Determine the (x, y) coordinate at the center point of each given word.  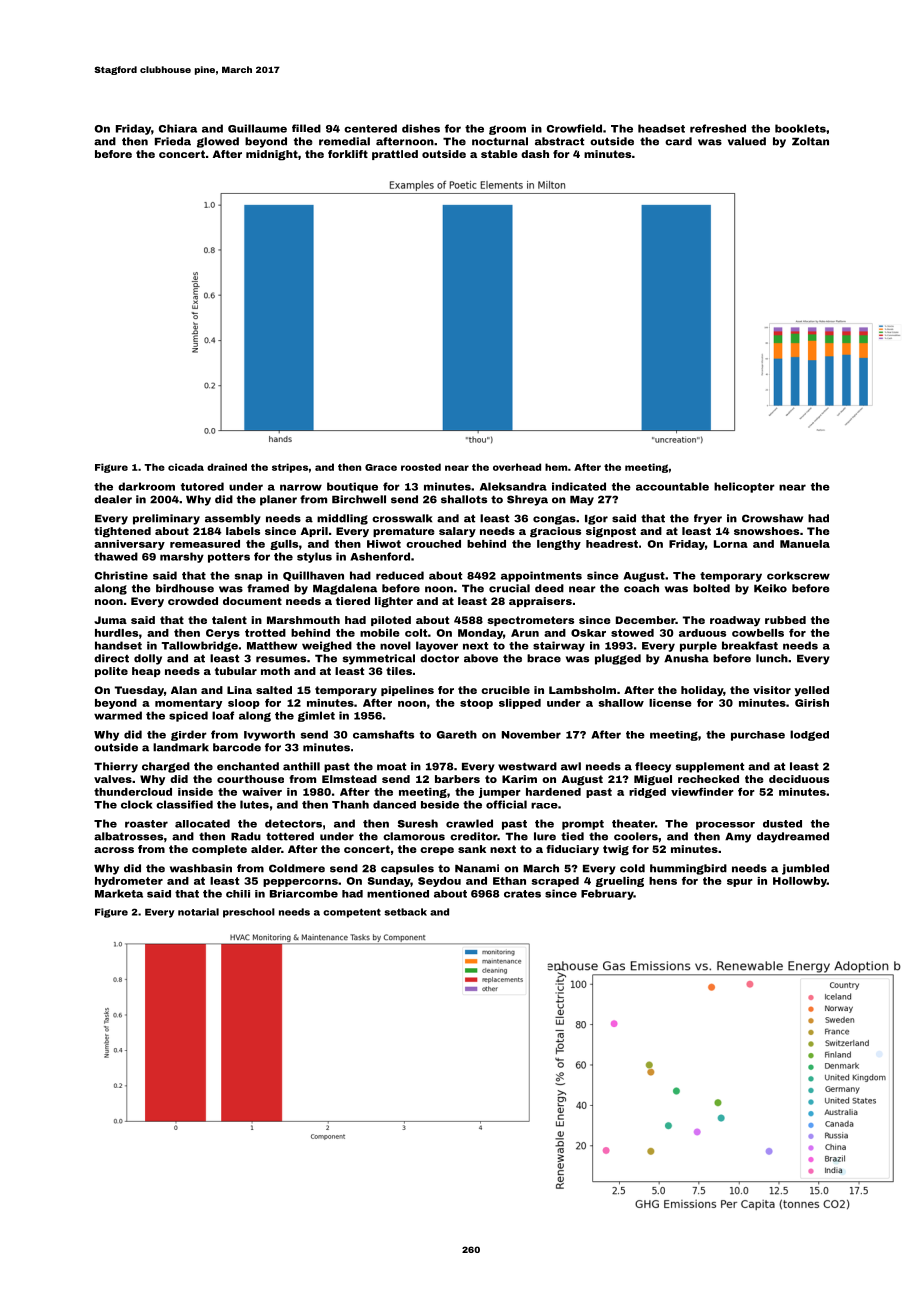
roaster (146, 824)
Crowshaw (772, 518)
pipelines (407, 691)
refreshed (718, 128)
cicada (186, 467)
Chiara (178, 128)
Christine (121, 575)
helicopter (744, 487)
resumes (281, 659)
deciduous (799, 779)
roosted (421, 467)
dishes (421, 128)
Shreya (527, 500)
